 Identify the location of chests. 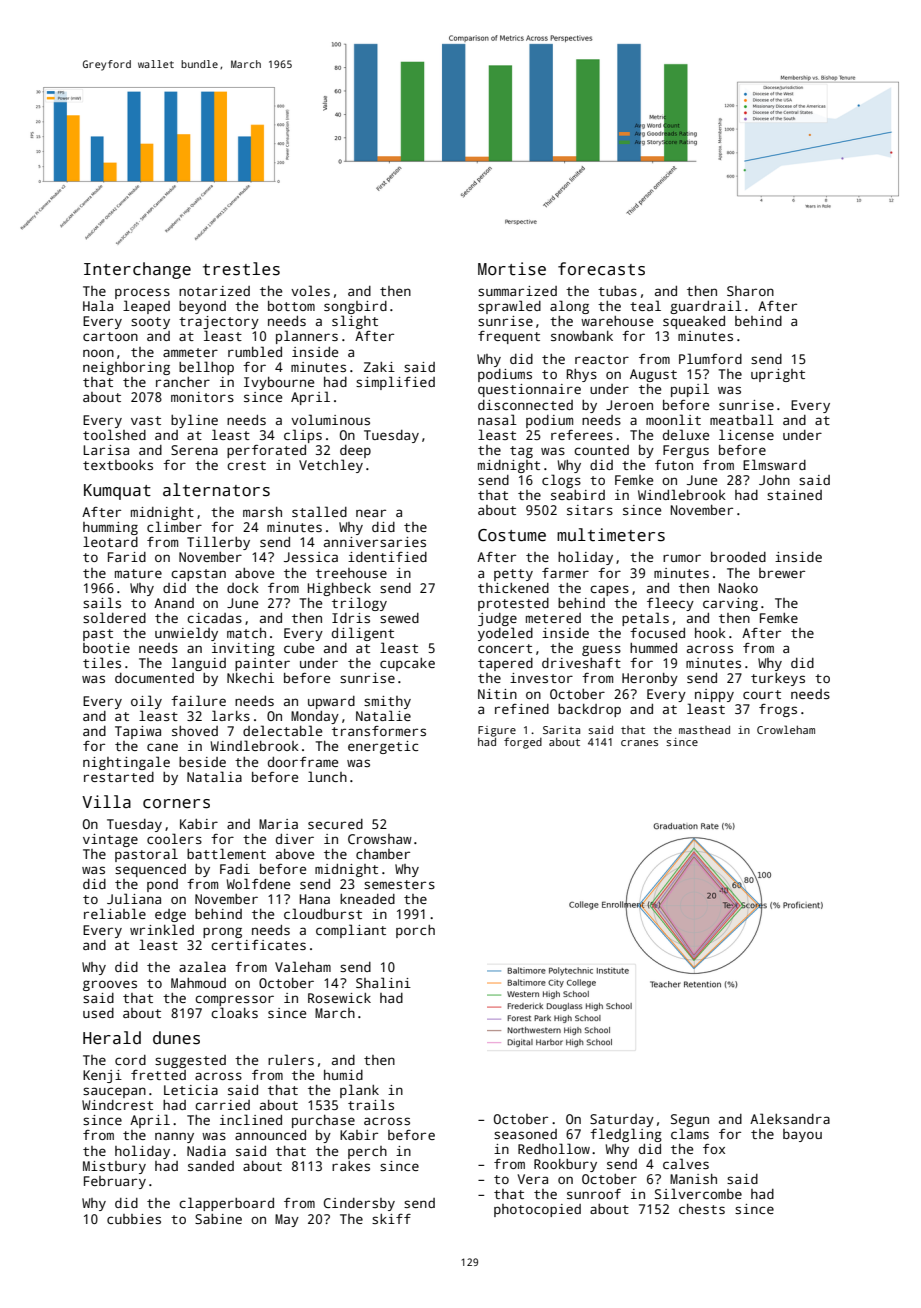
(702, 1209).
